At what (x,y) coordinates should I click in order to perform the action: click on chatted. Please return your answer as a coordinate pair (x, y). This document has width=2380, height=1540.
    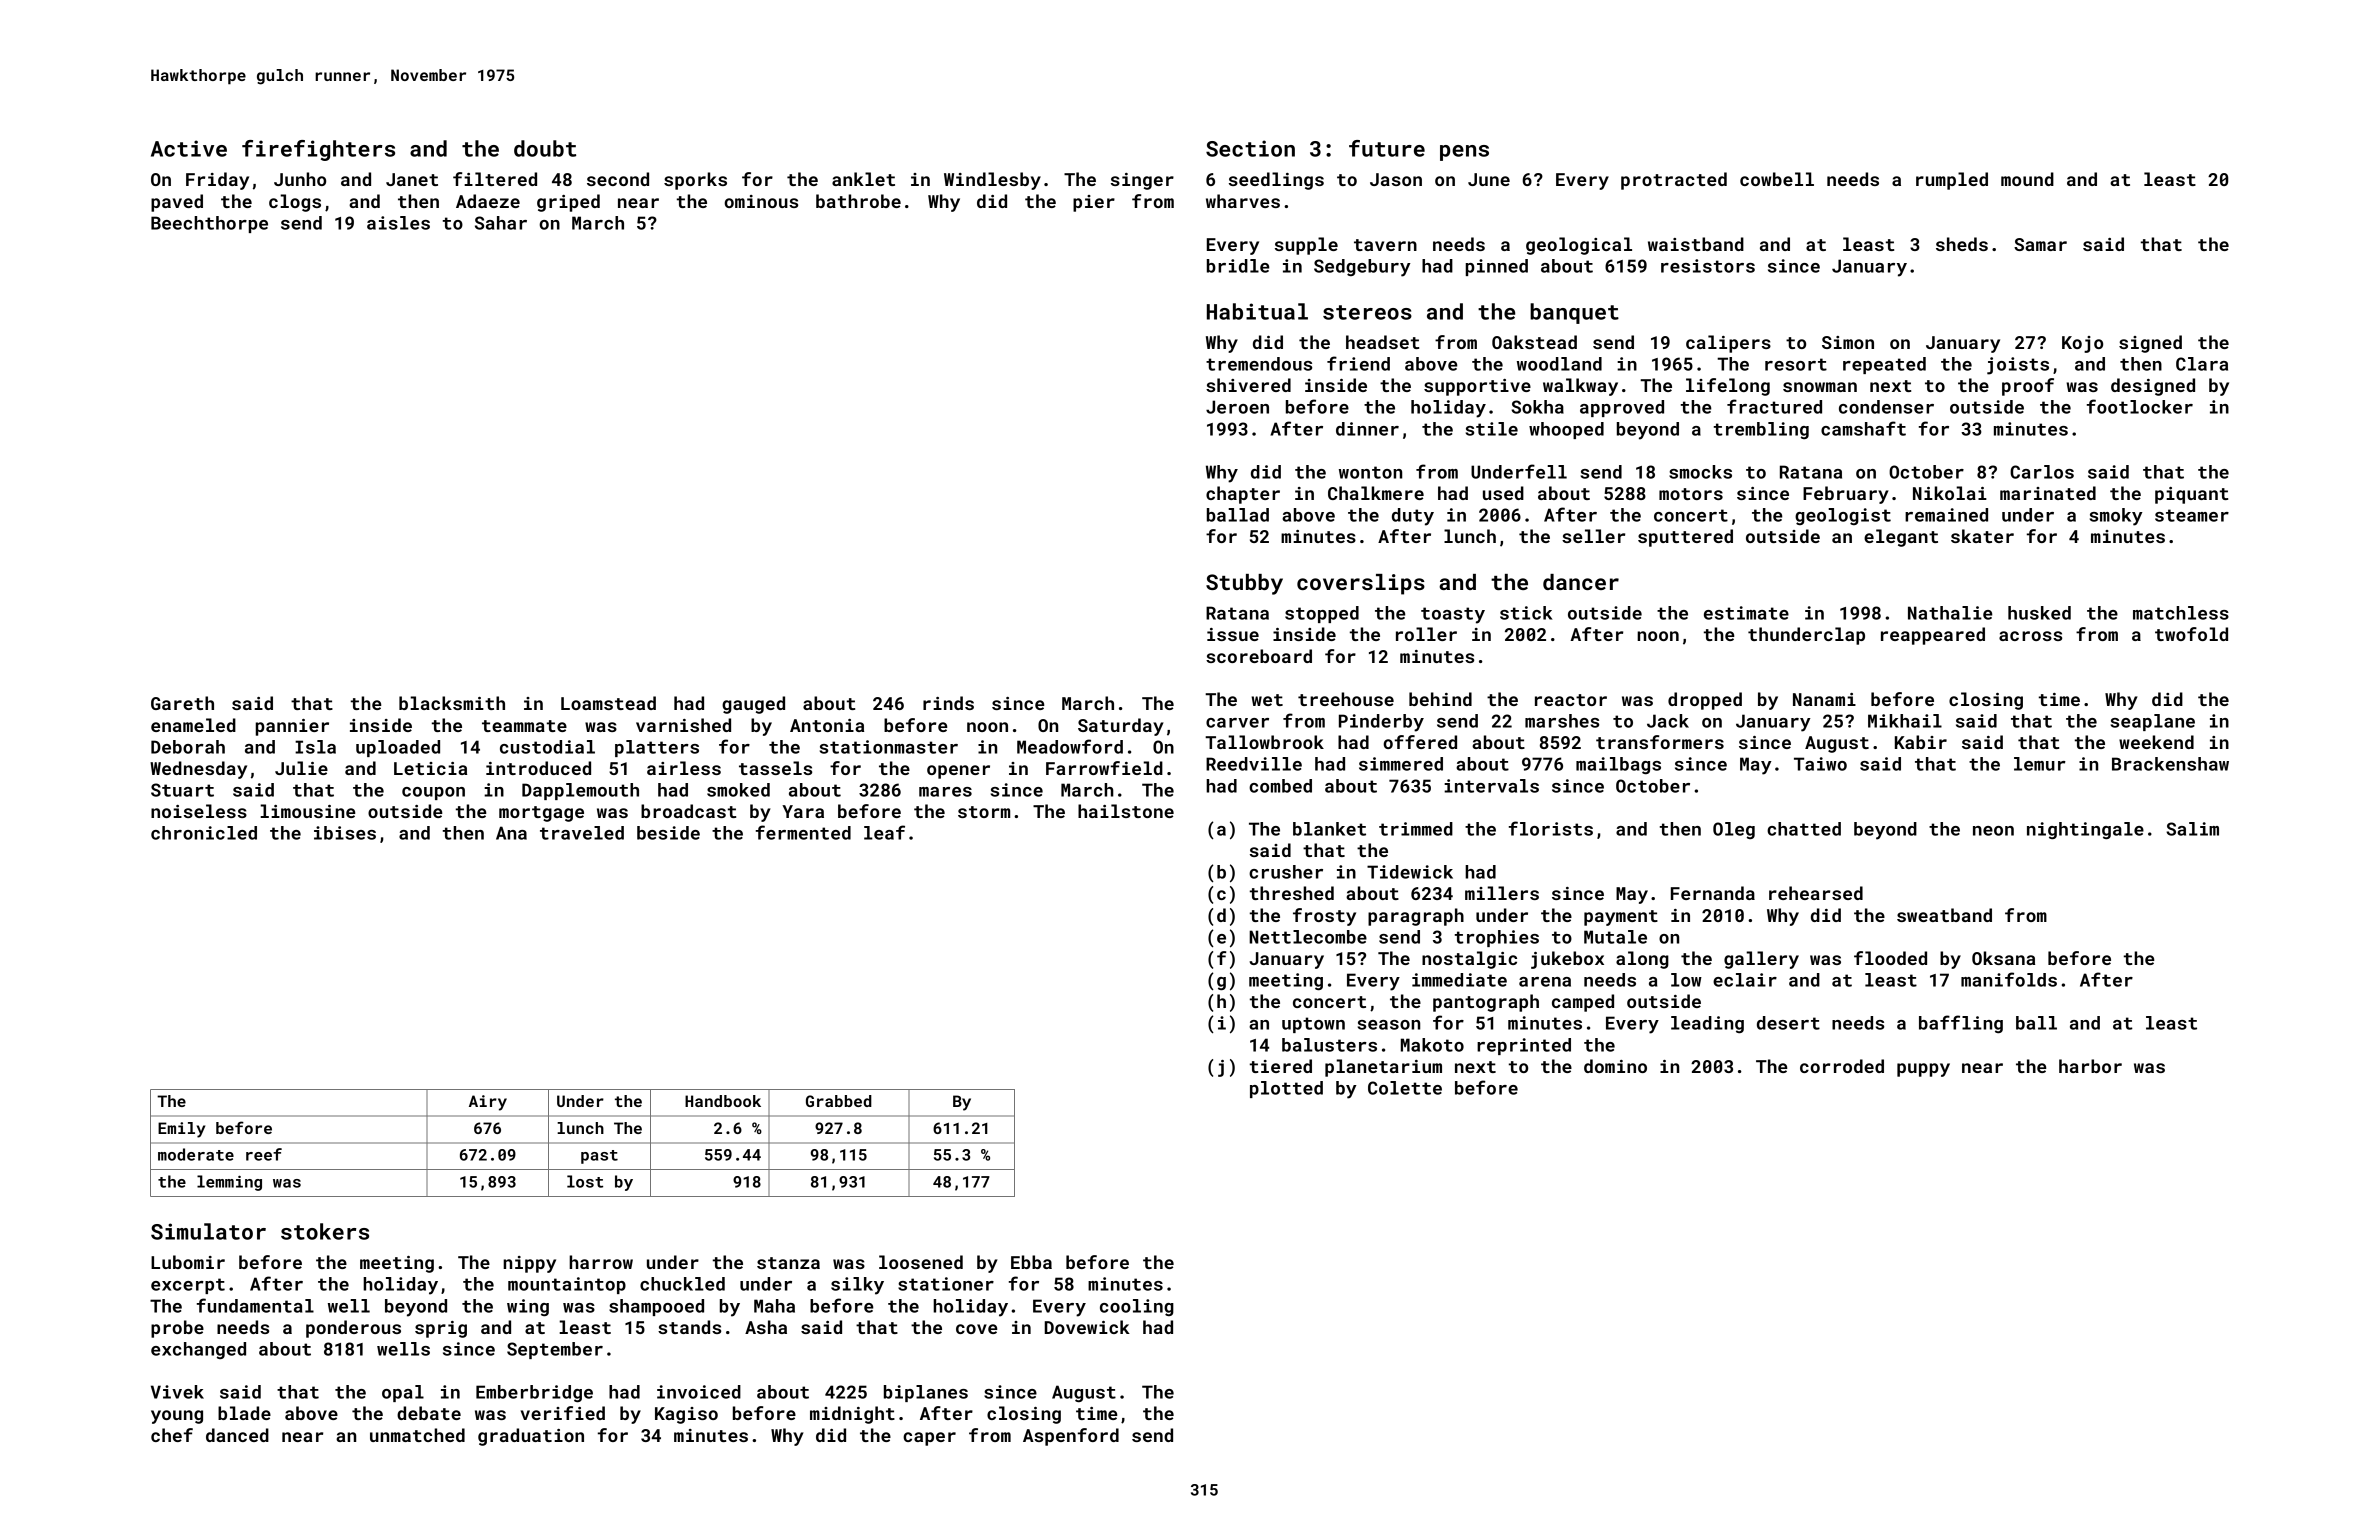
    Looking at the image, I should click on (1804, 829).
